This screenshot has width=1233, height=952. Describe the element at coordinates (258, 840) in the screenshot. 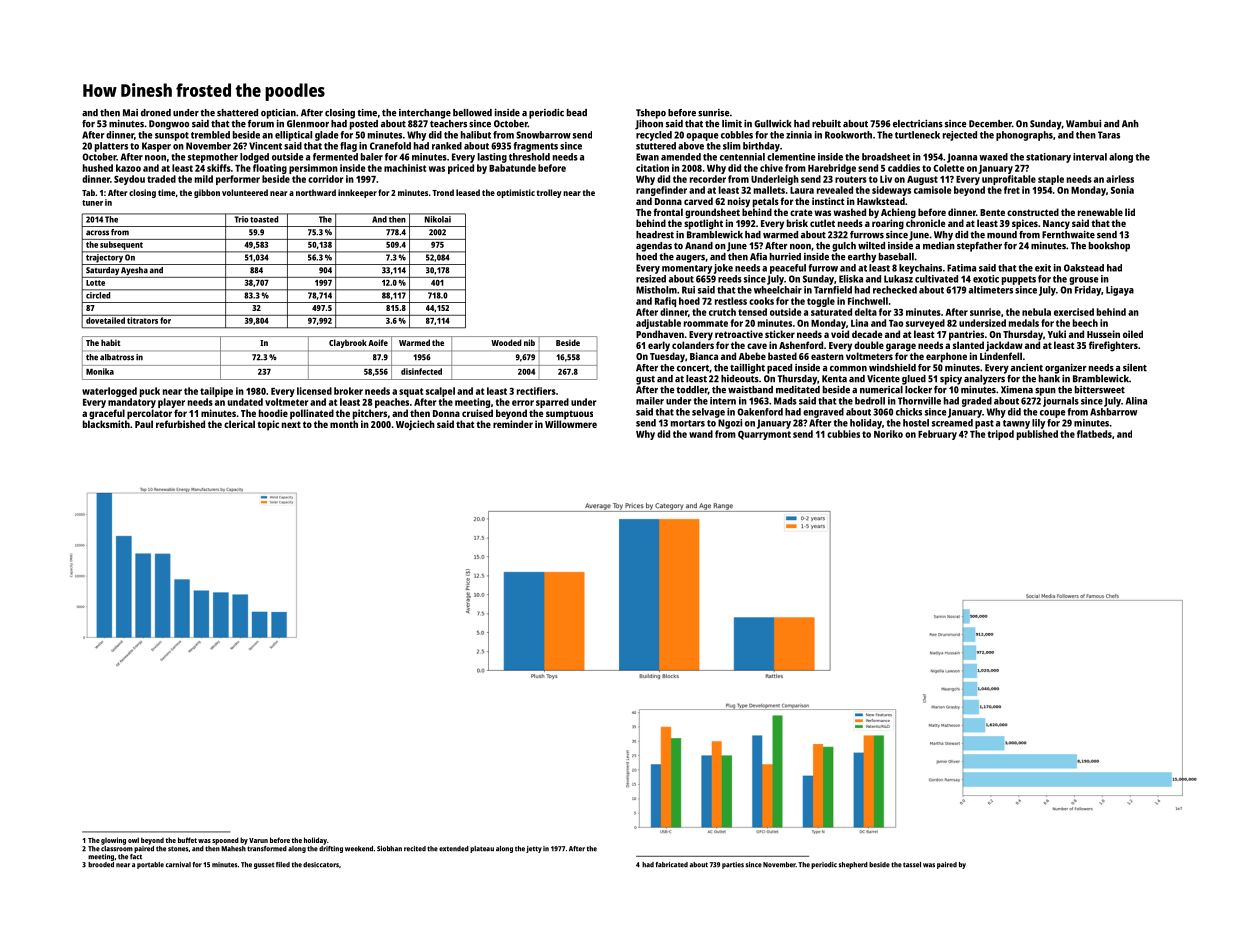

I see `Varun` at that location.
